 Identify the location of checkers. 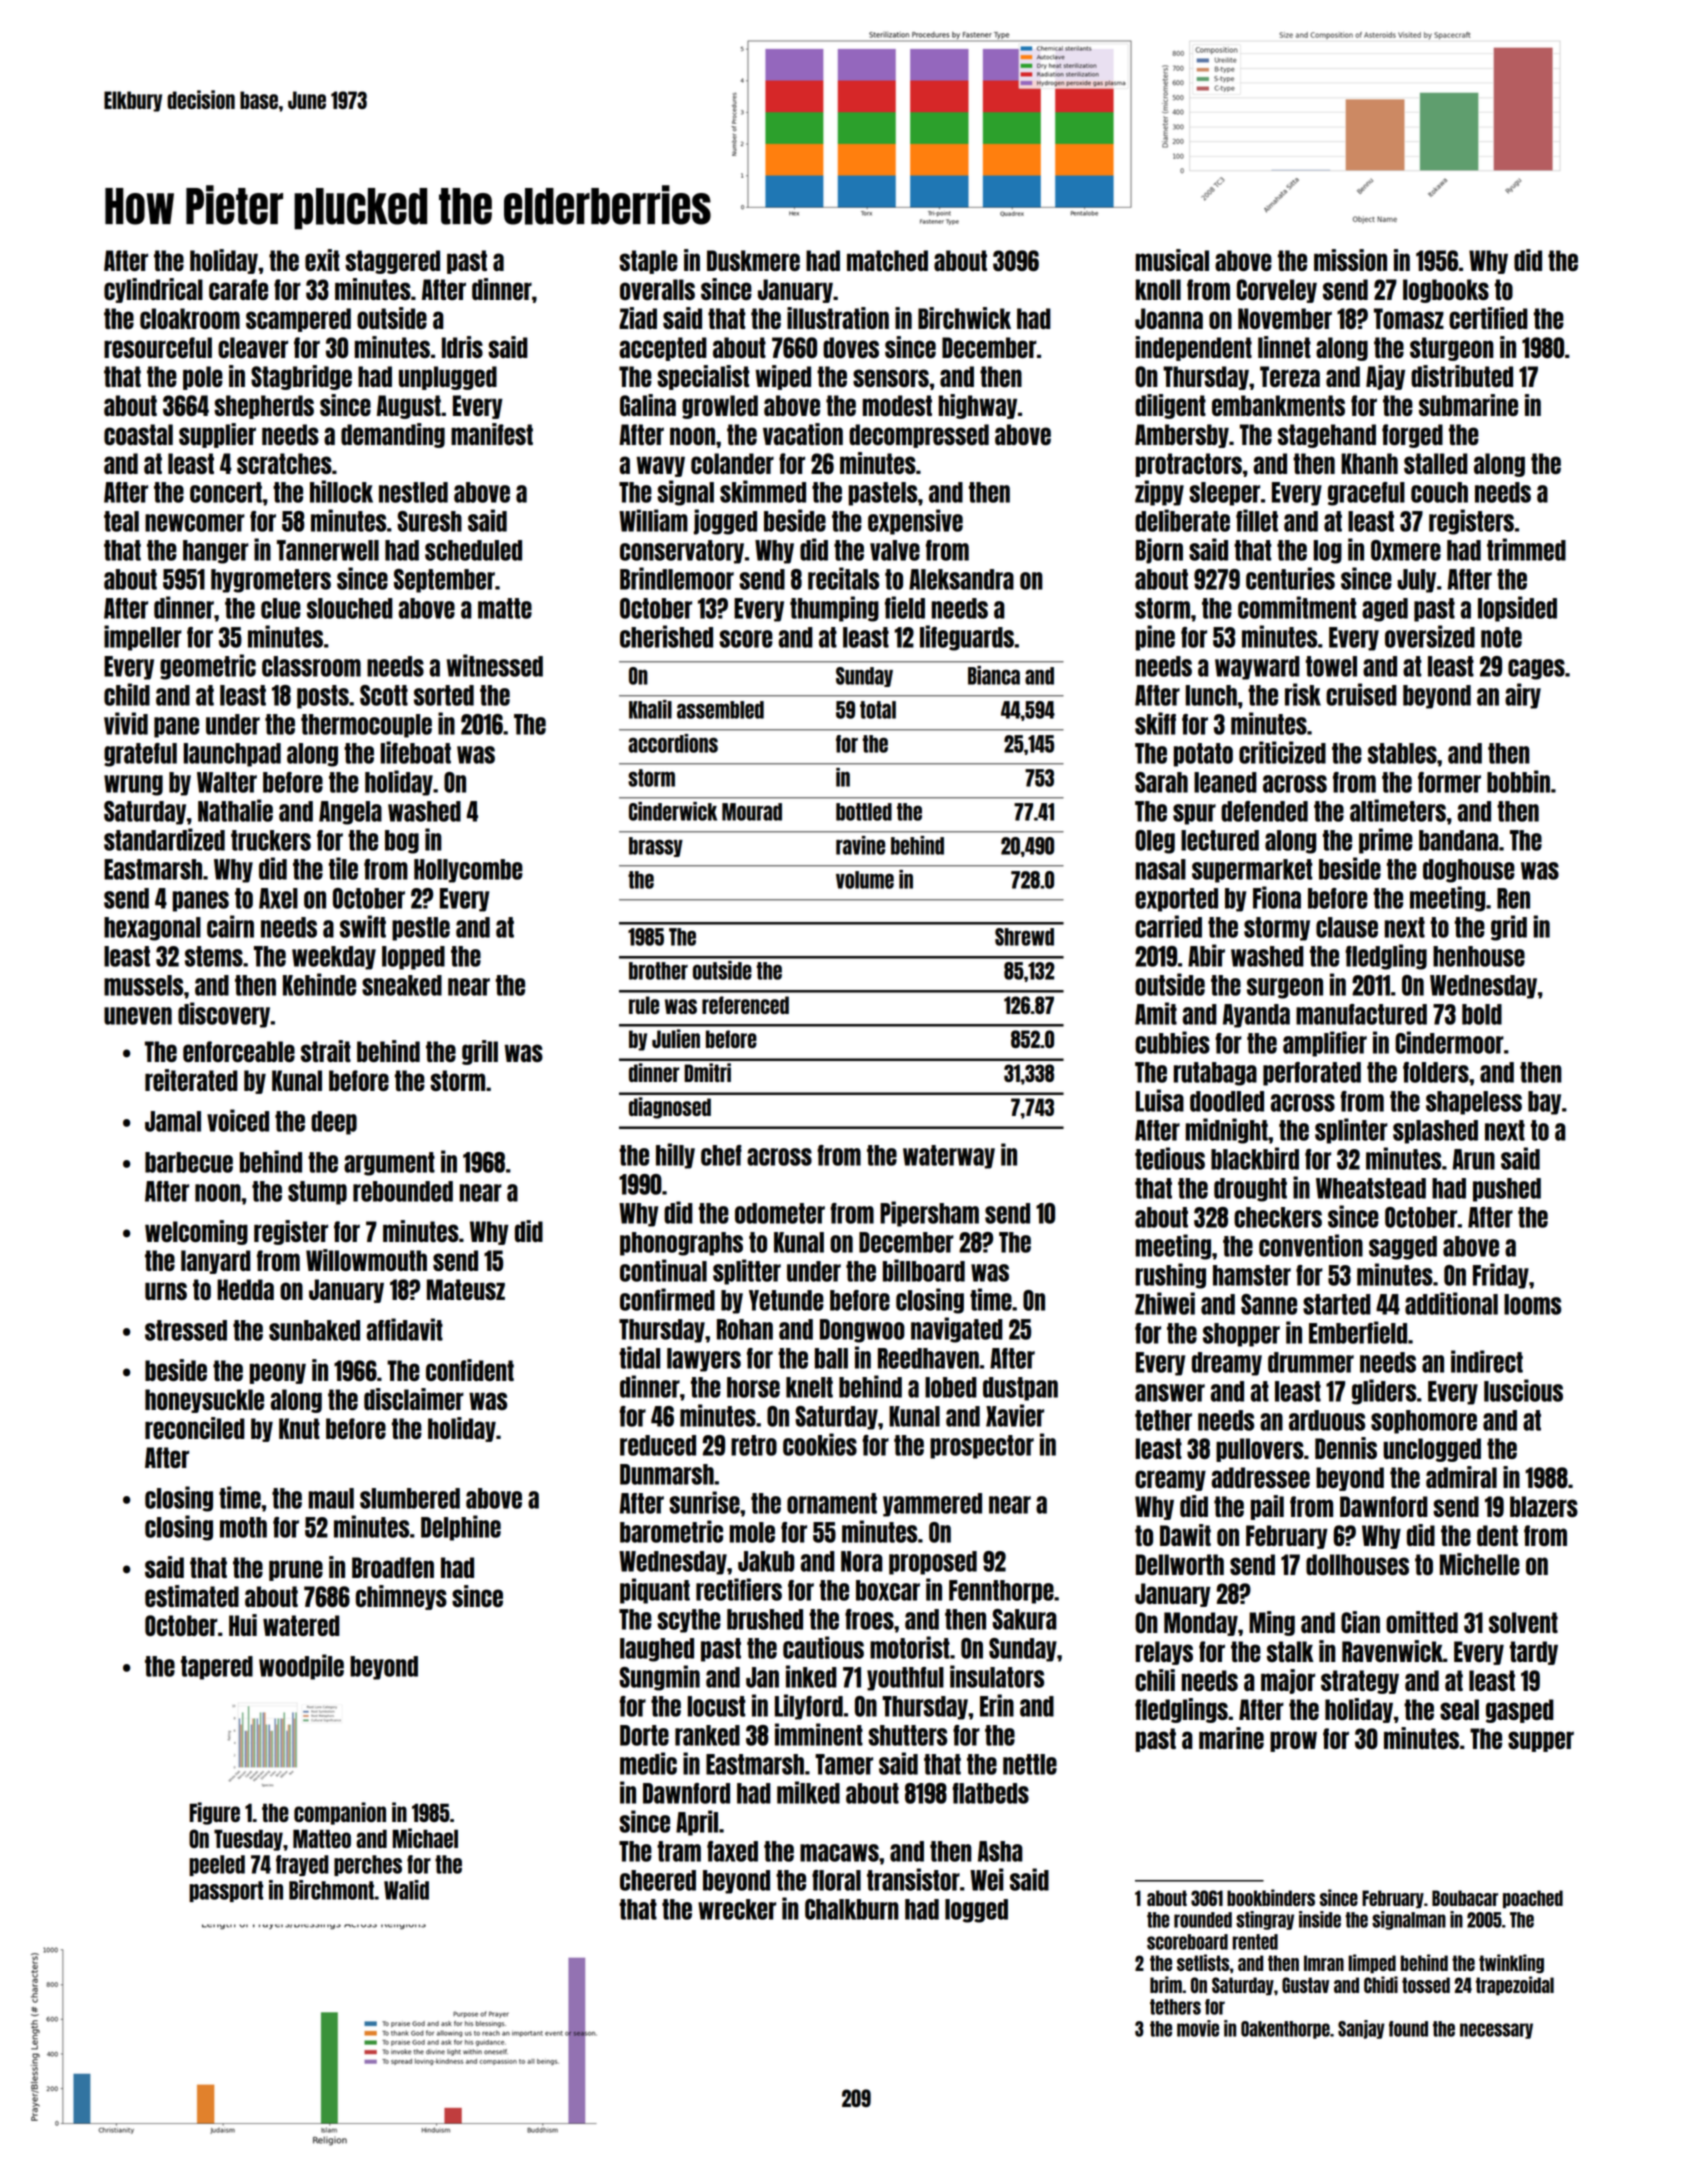
(1278, 1217).
